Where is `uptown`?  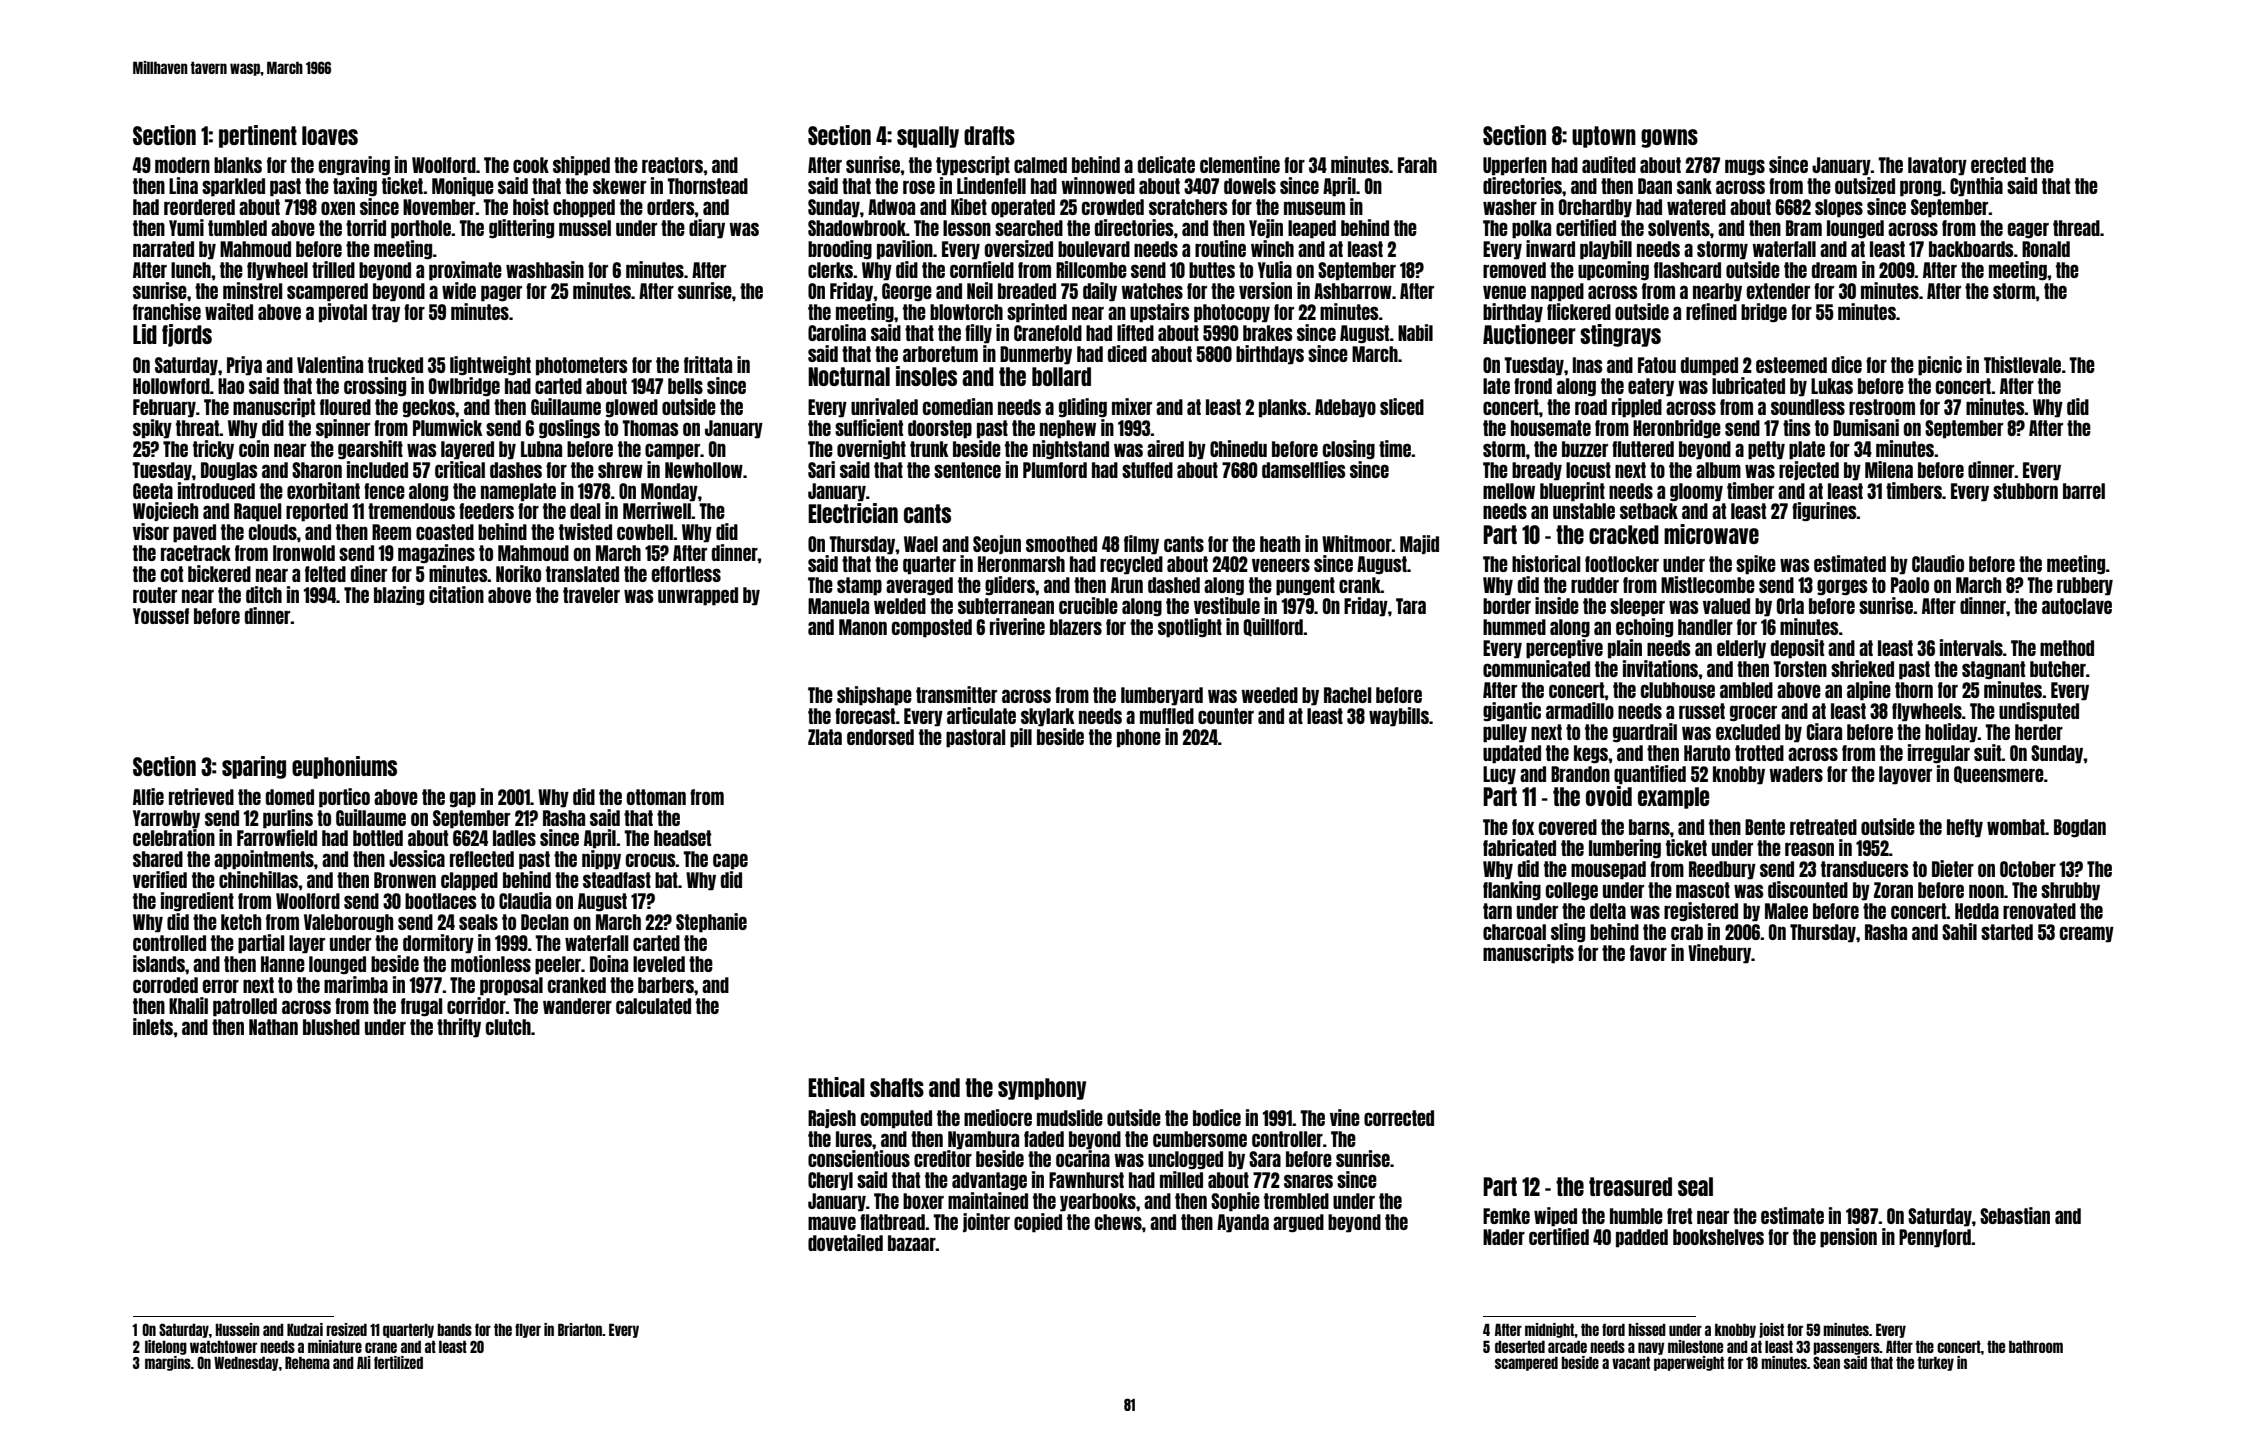
uptown is located at coordinates (1604, 137).
